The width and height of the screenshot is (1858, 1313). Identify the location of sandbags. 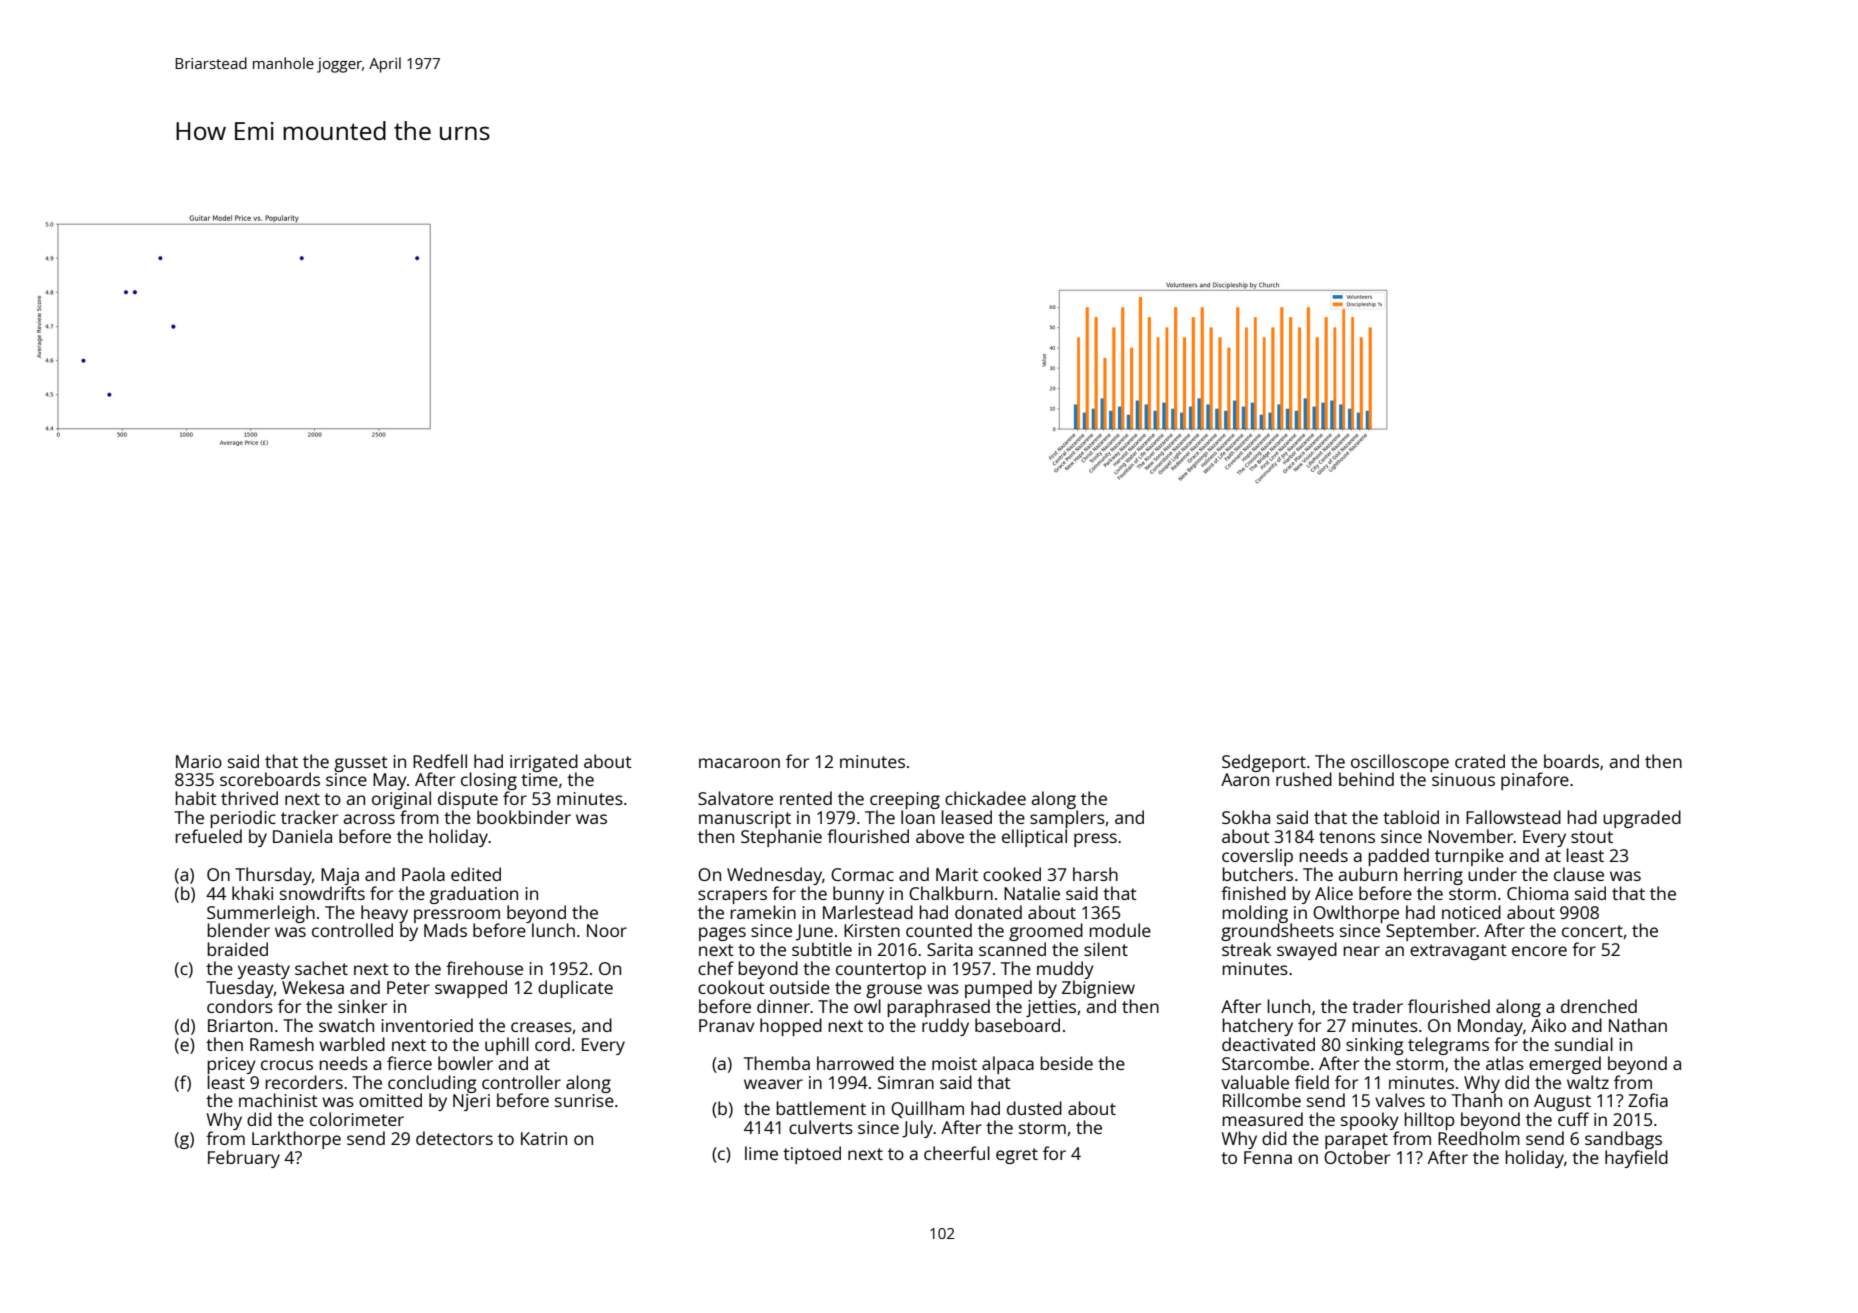
(1623, 1140).
